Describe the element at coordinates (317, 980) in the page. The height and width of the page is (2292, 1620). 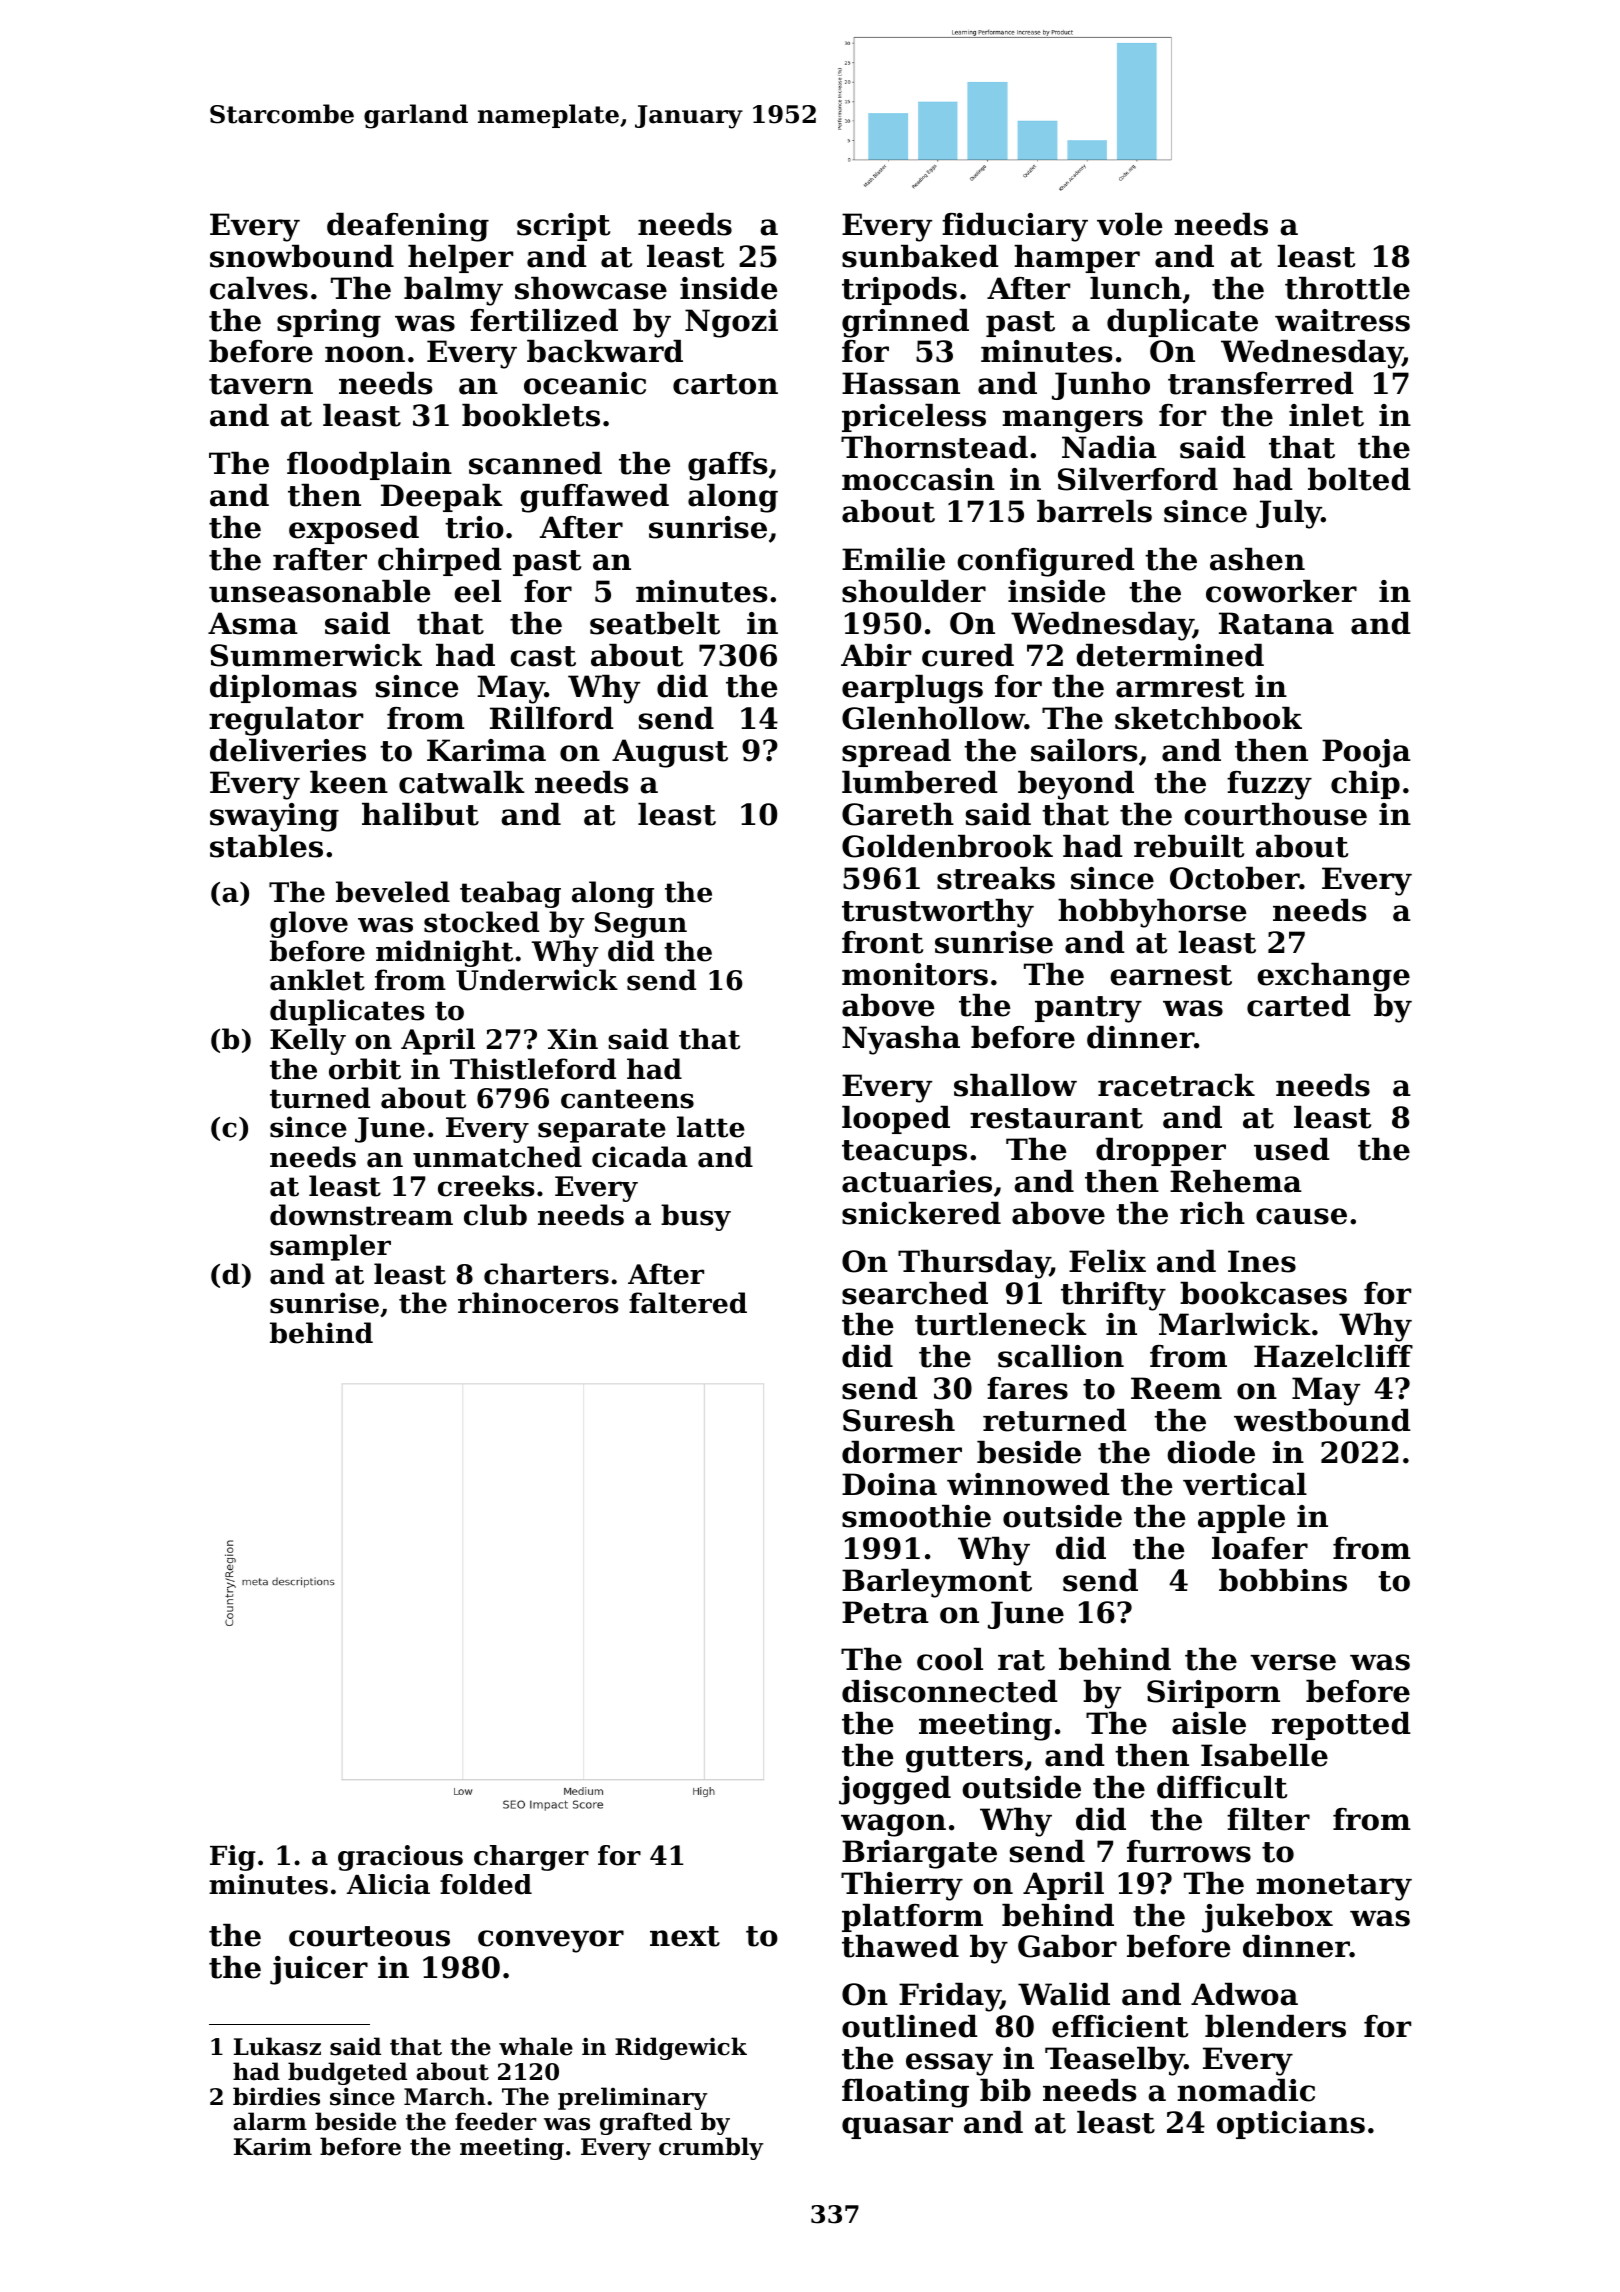
I see `anklet` at that location.
